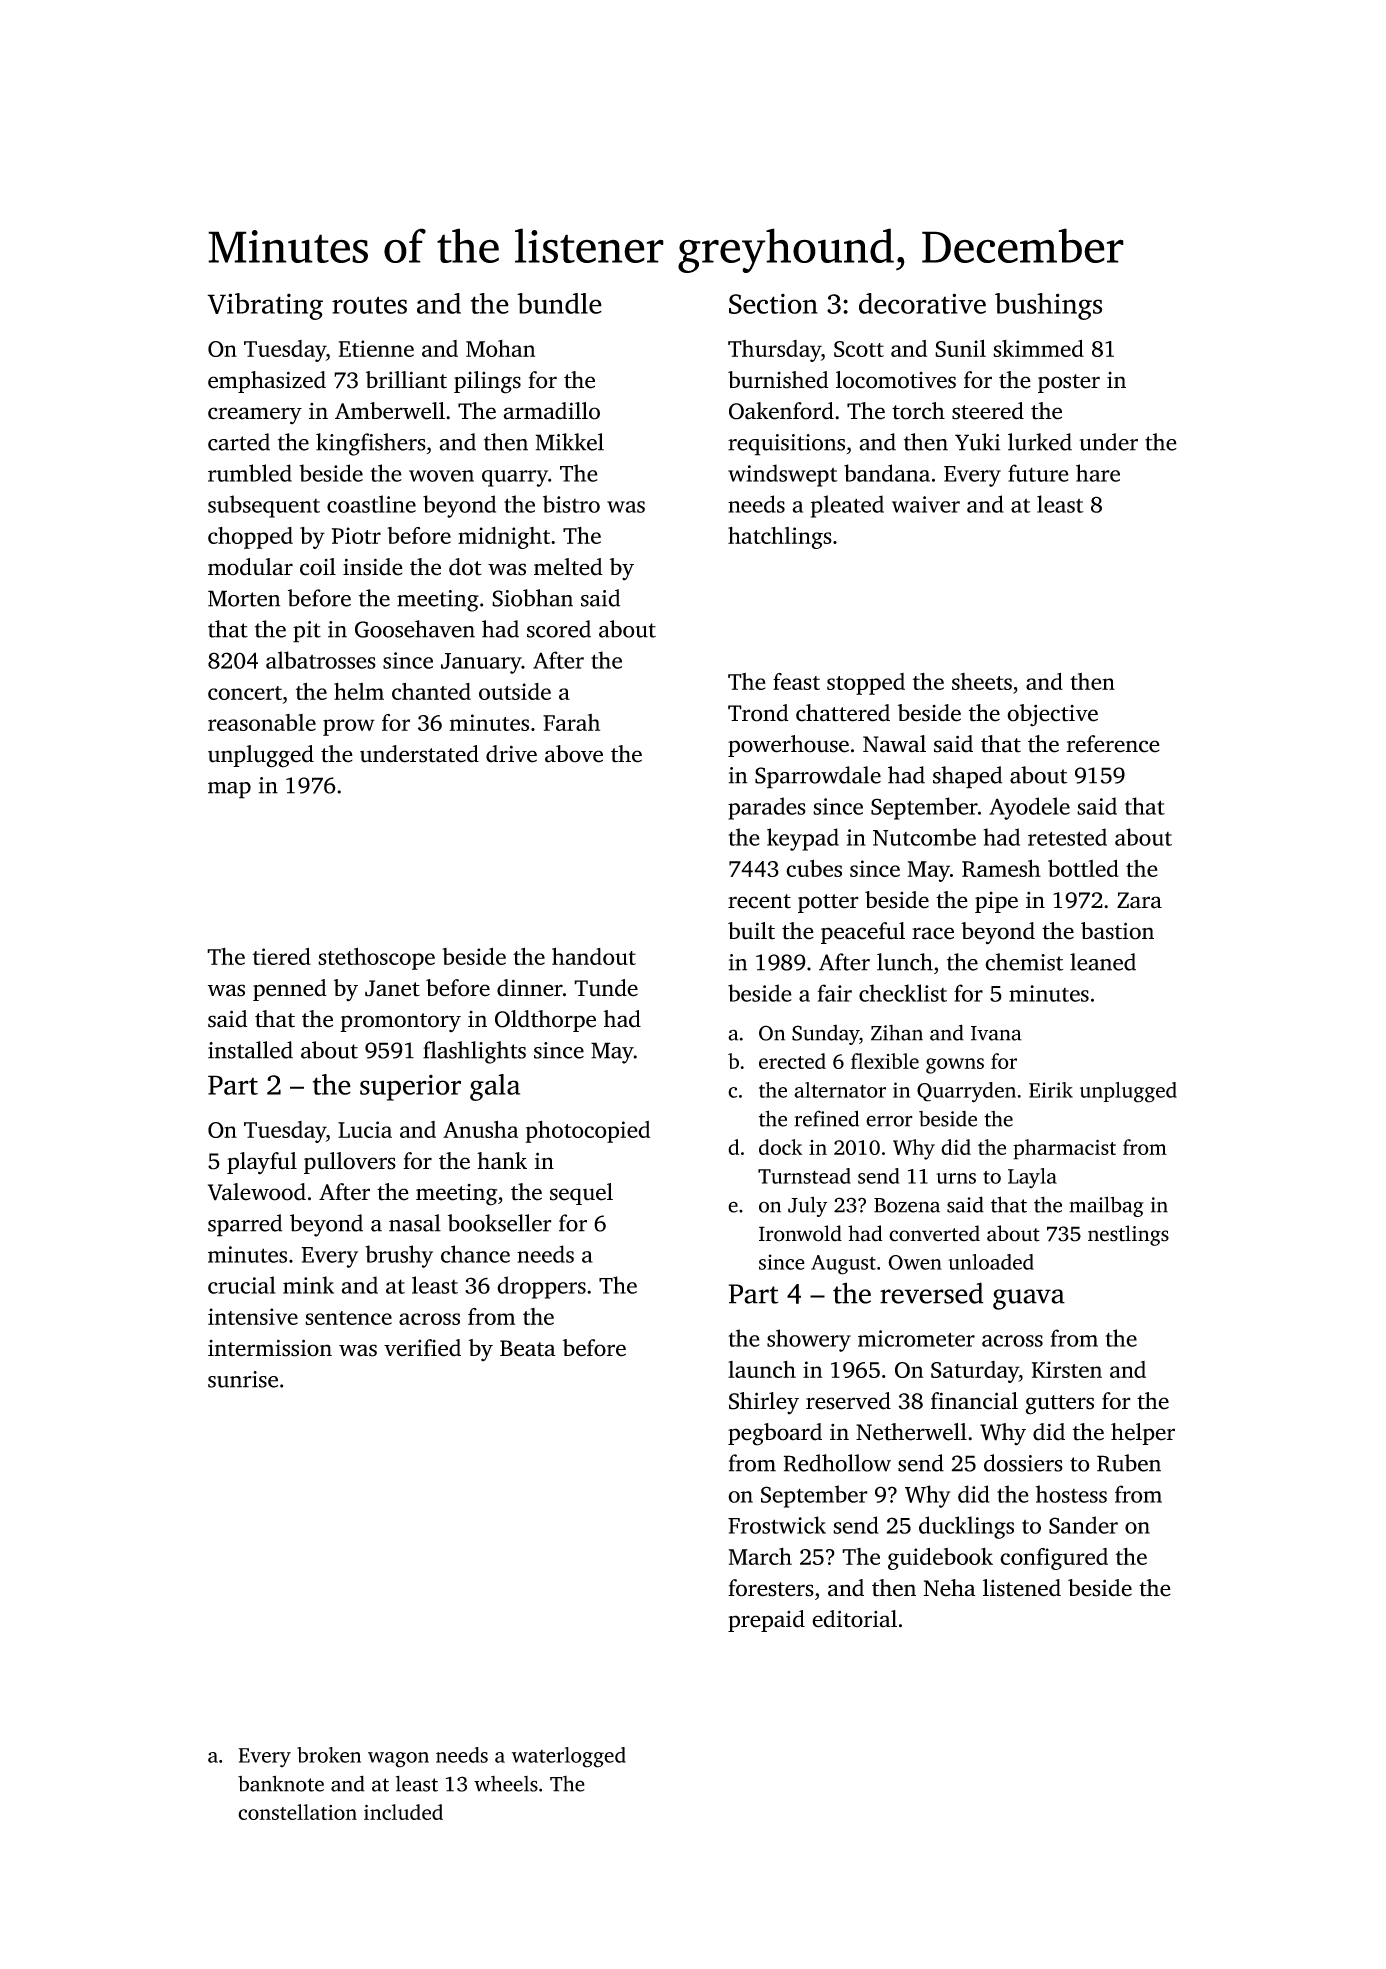  Describe the element at coordinates (371, 504) in the document. I see `coastline` at that location.
